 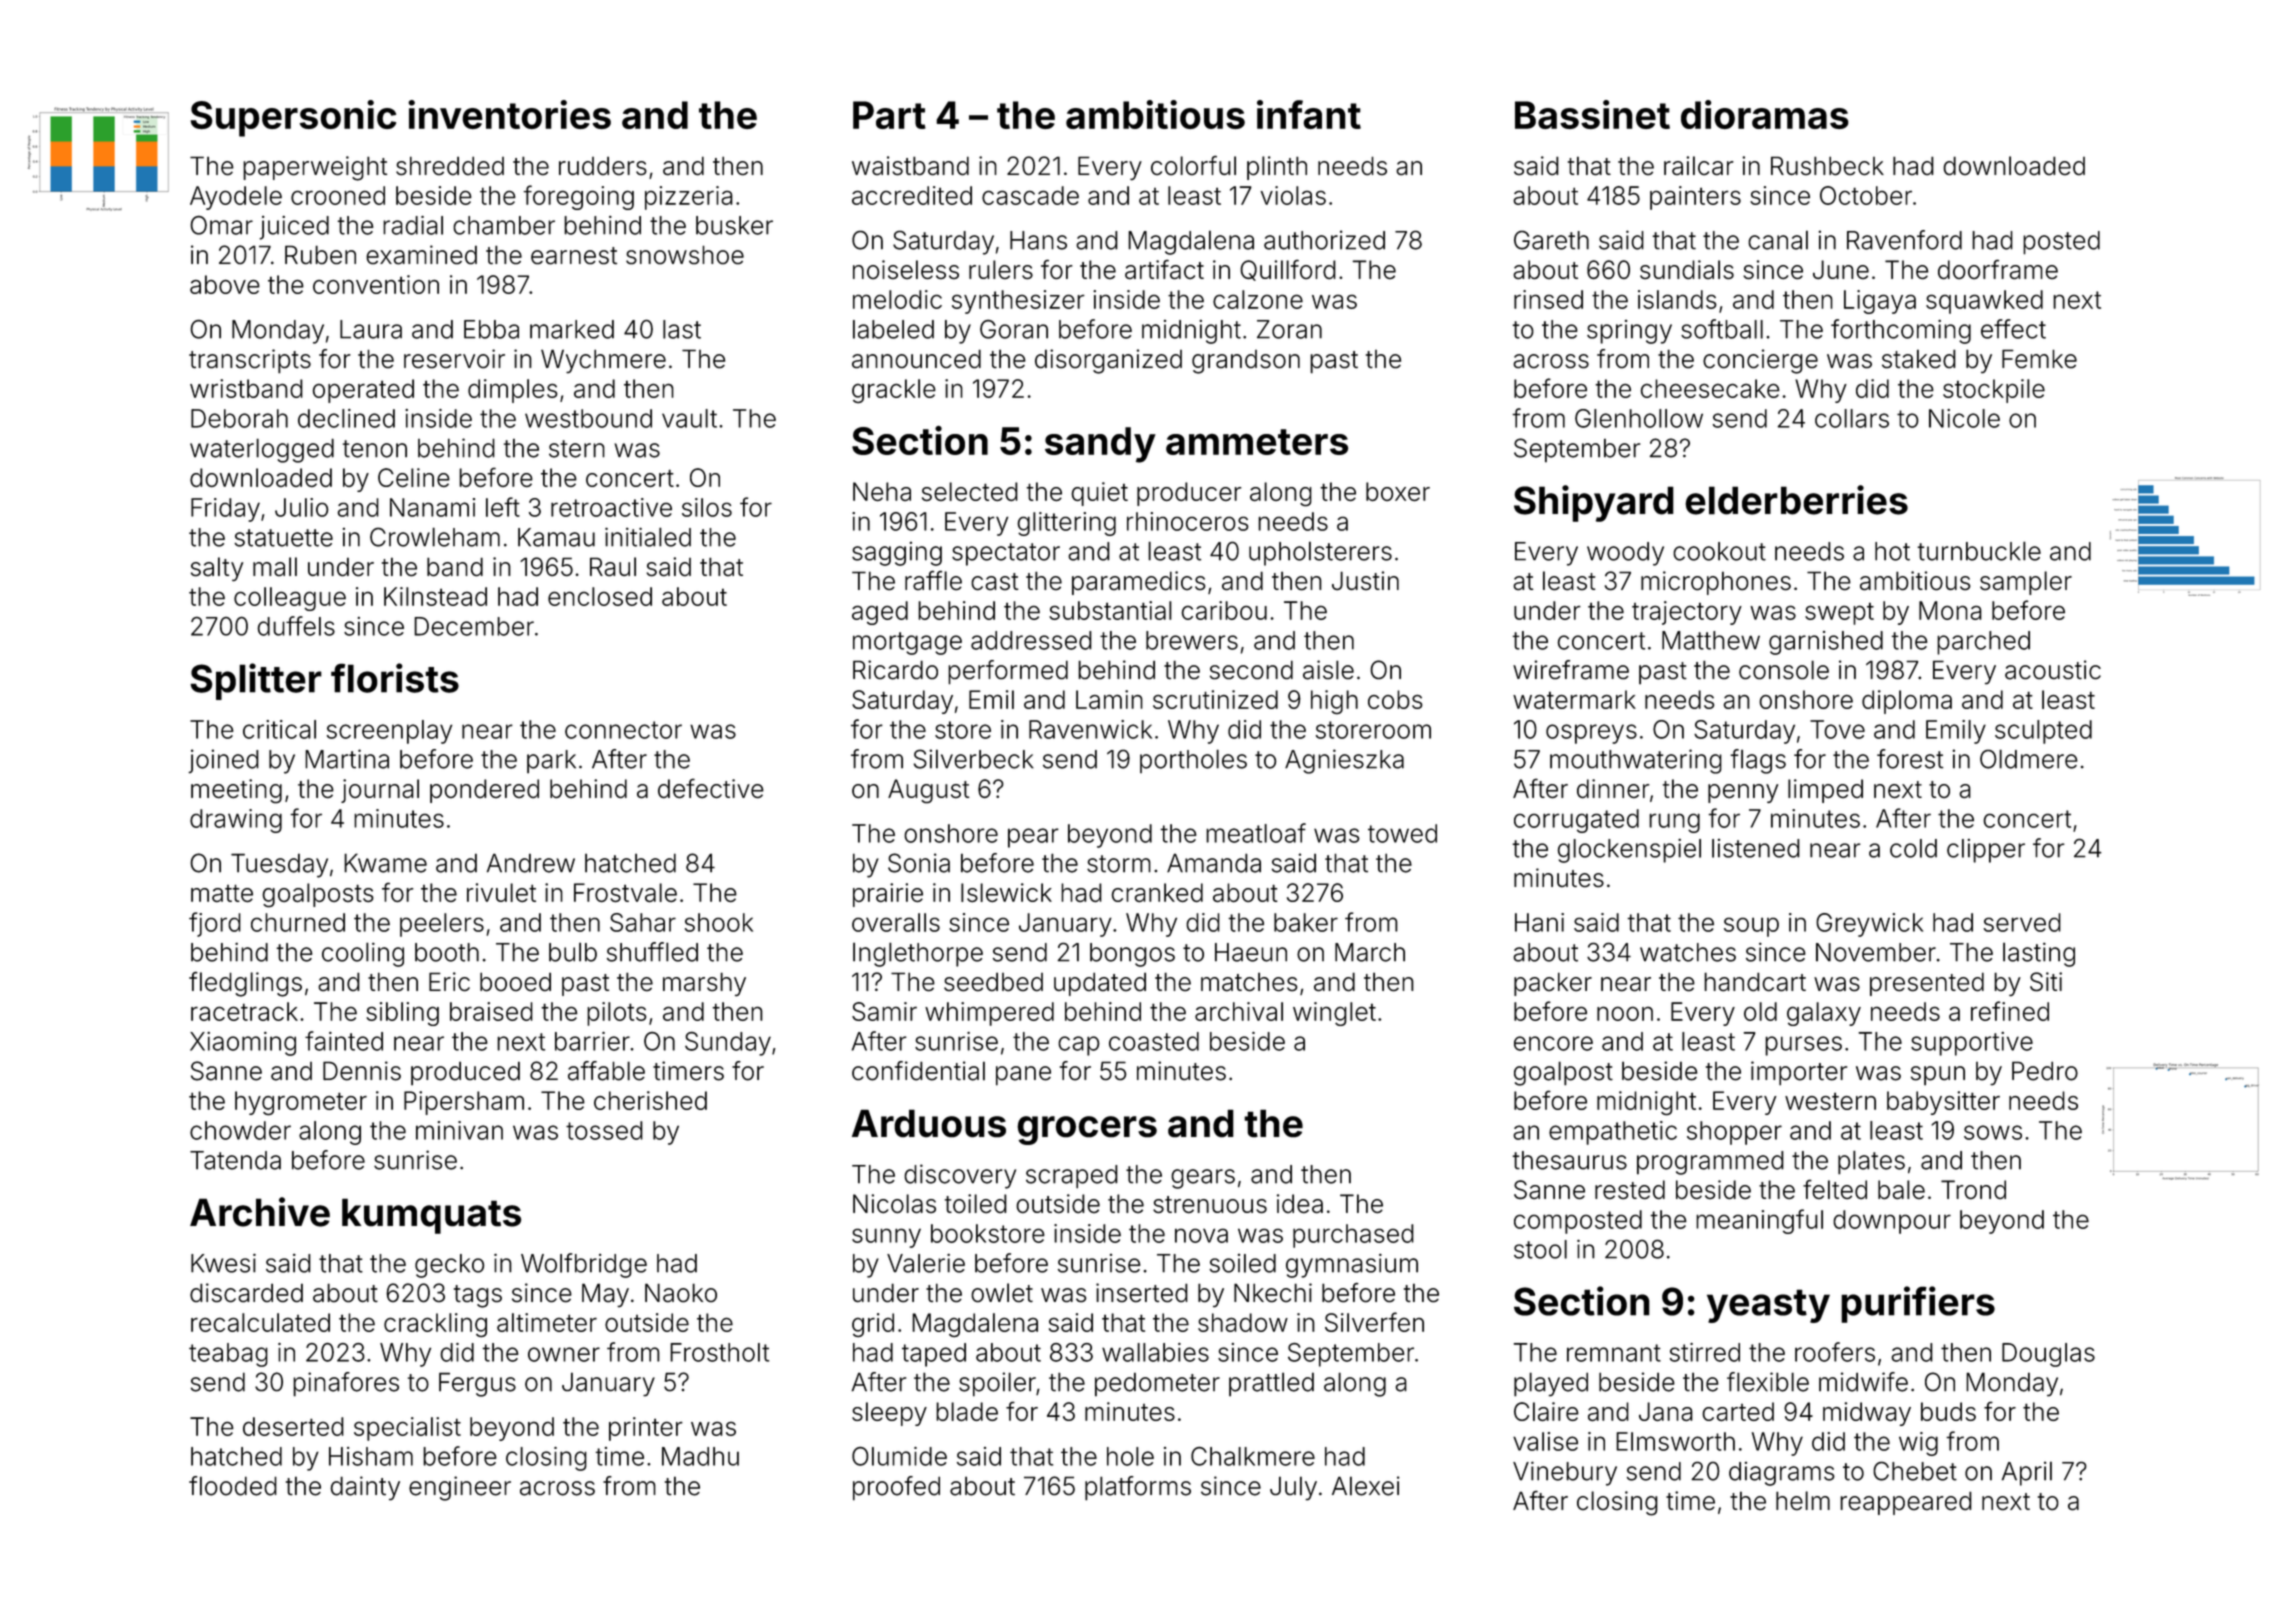 What do you see at coordinates (919, 863) in the screenshot?
I see `Sonia` at bounding box center [919, 863].
